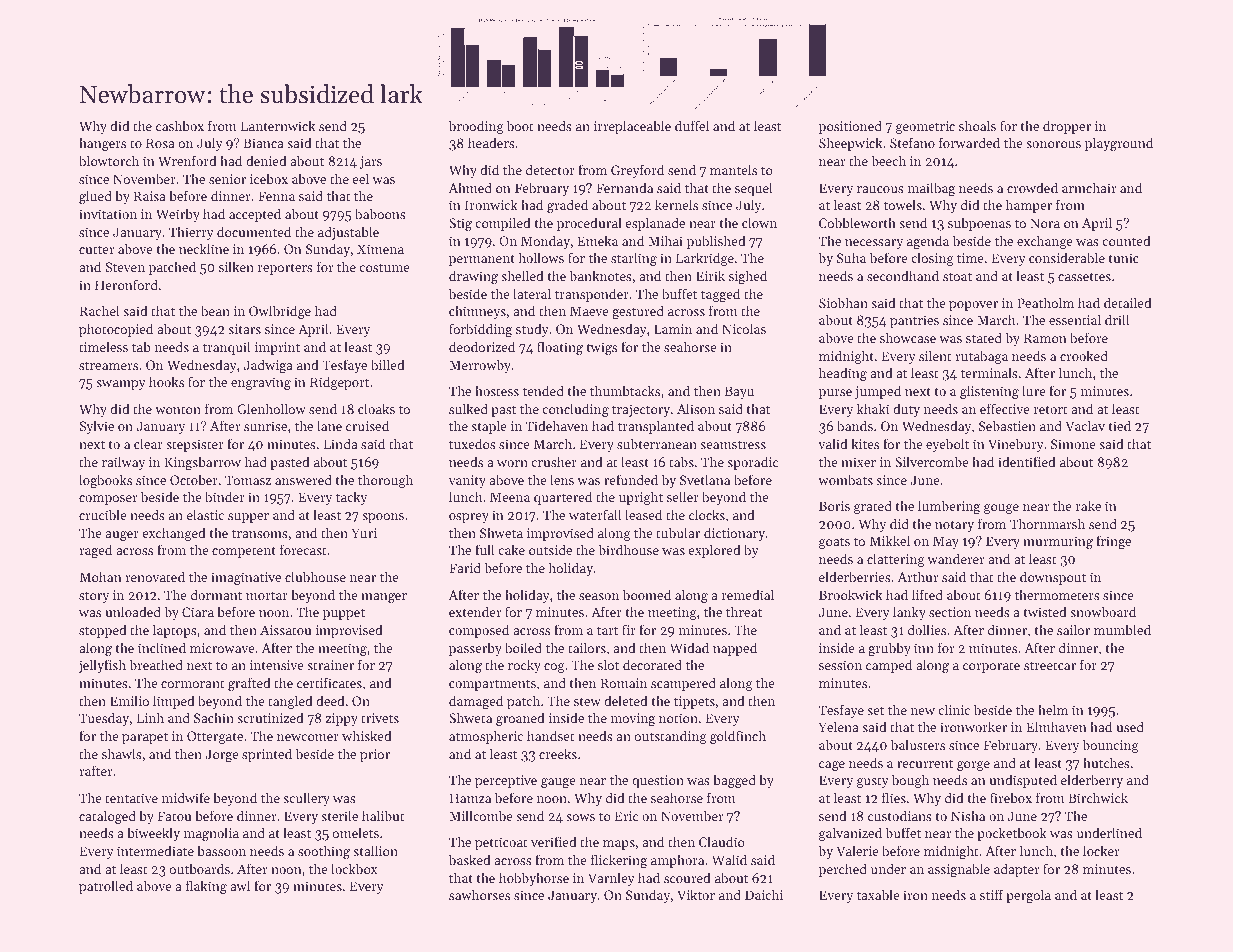  Describe the element at coordinates (696, 408) in the document. I see `Alison` at that location.
